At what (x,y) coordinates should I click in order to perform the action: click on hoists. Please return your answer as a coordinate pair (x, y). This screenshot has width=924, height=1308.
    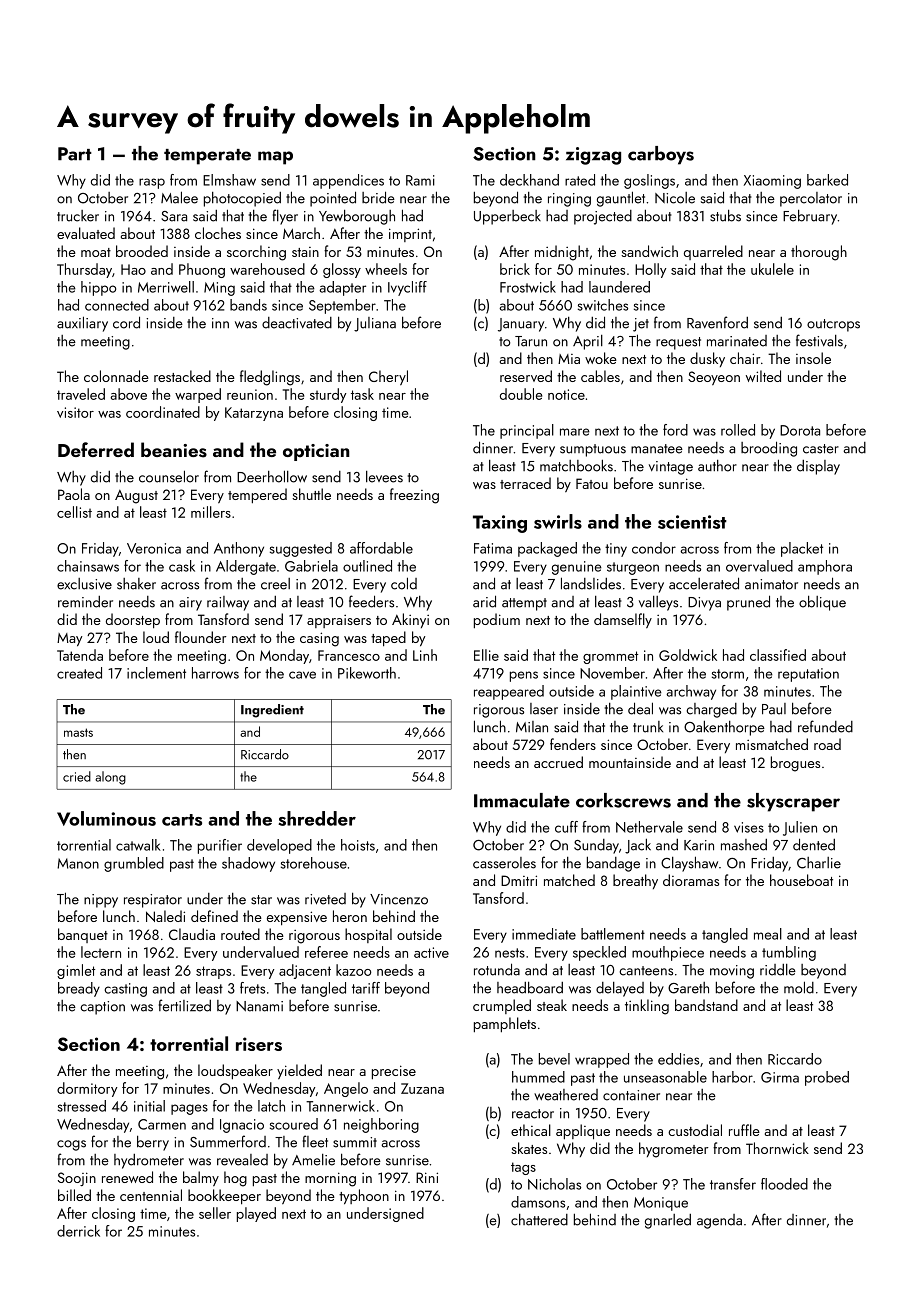
    Looking at the image, I should click on (358, 845).
